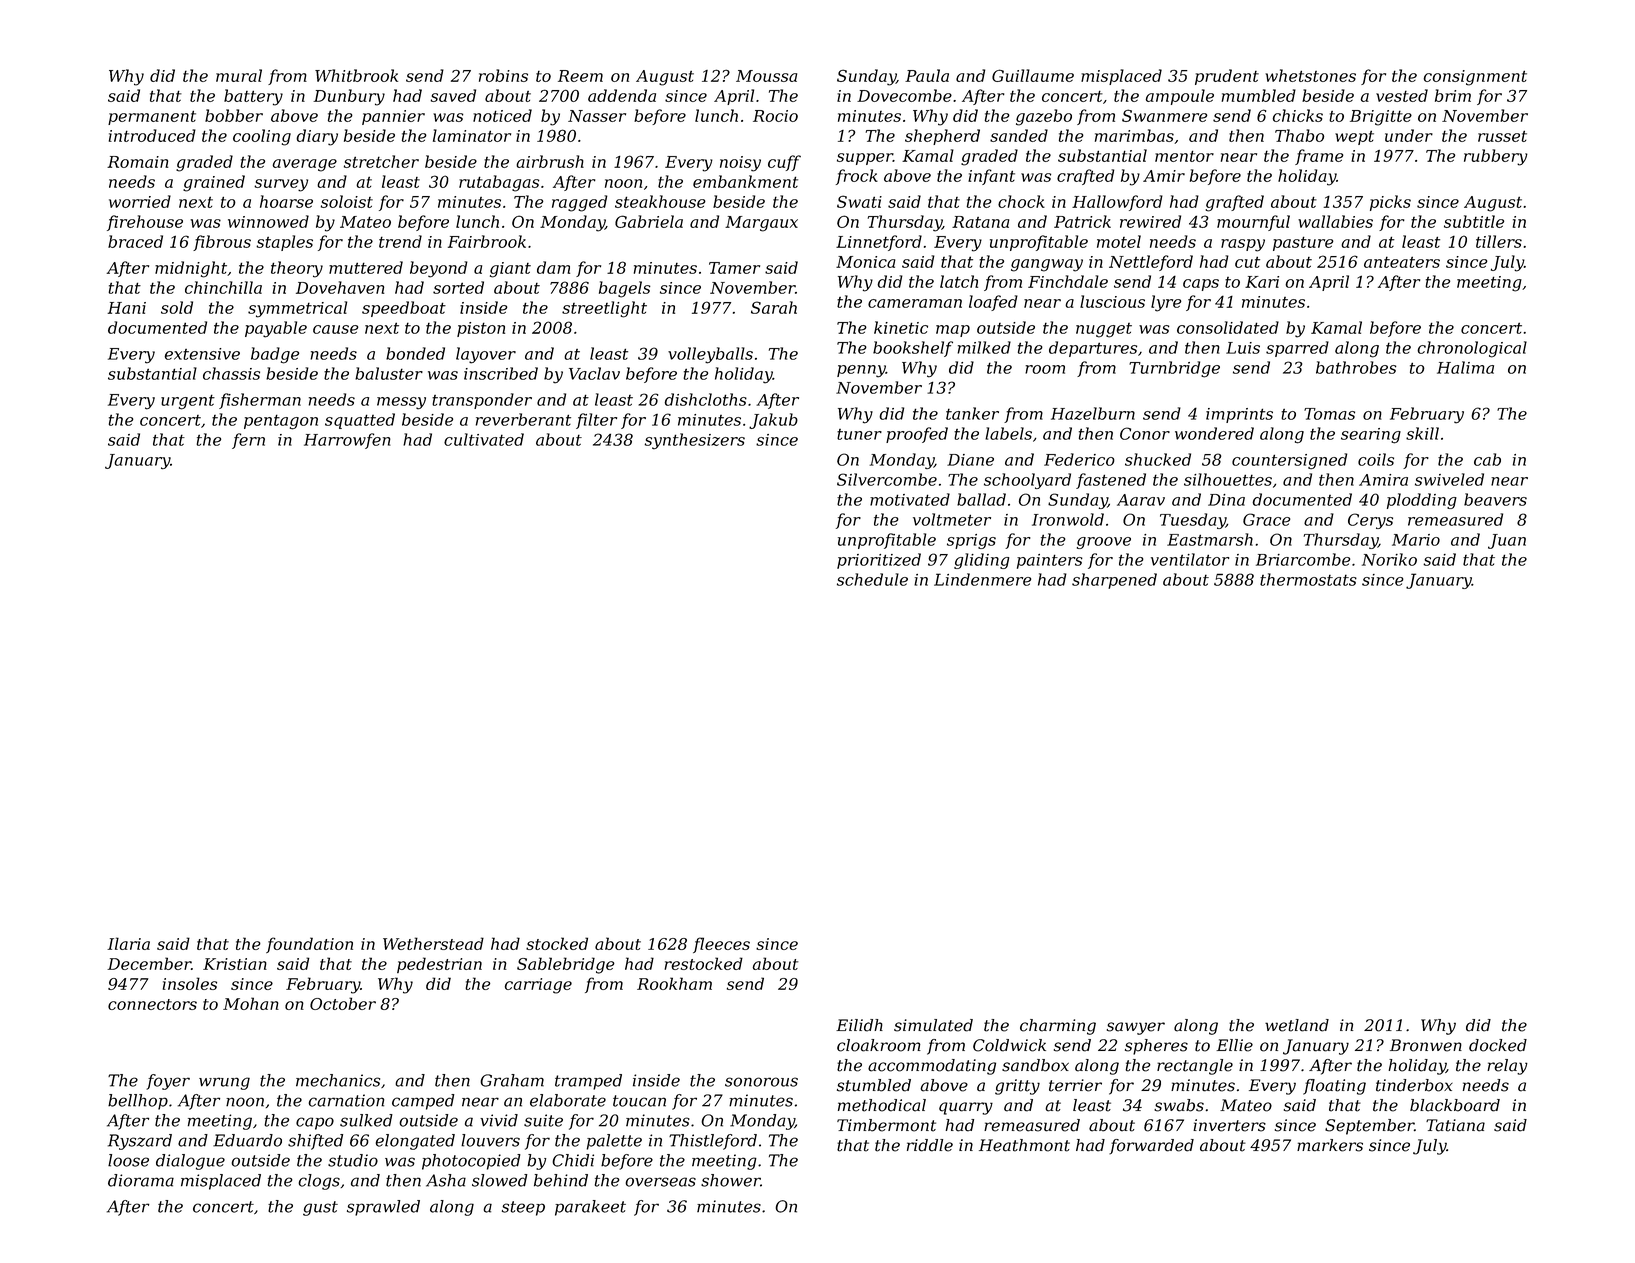 This screenshot has width=1635, height=1263. Describe the element at coordinates (309, 945) in the screenshot. I see `foundation` at that location.
